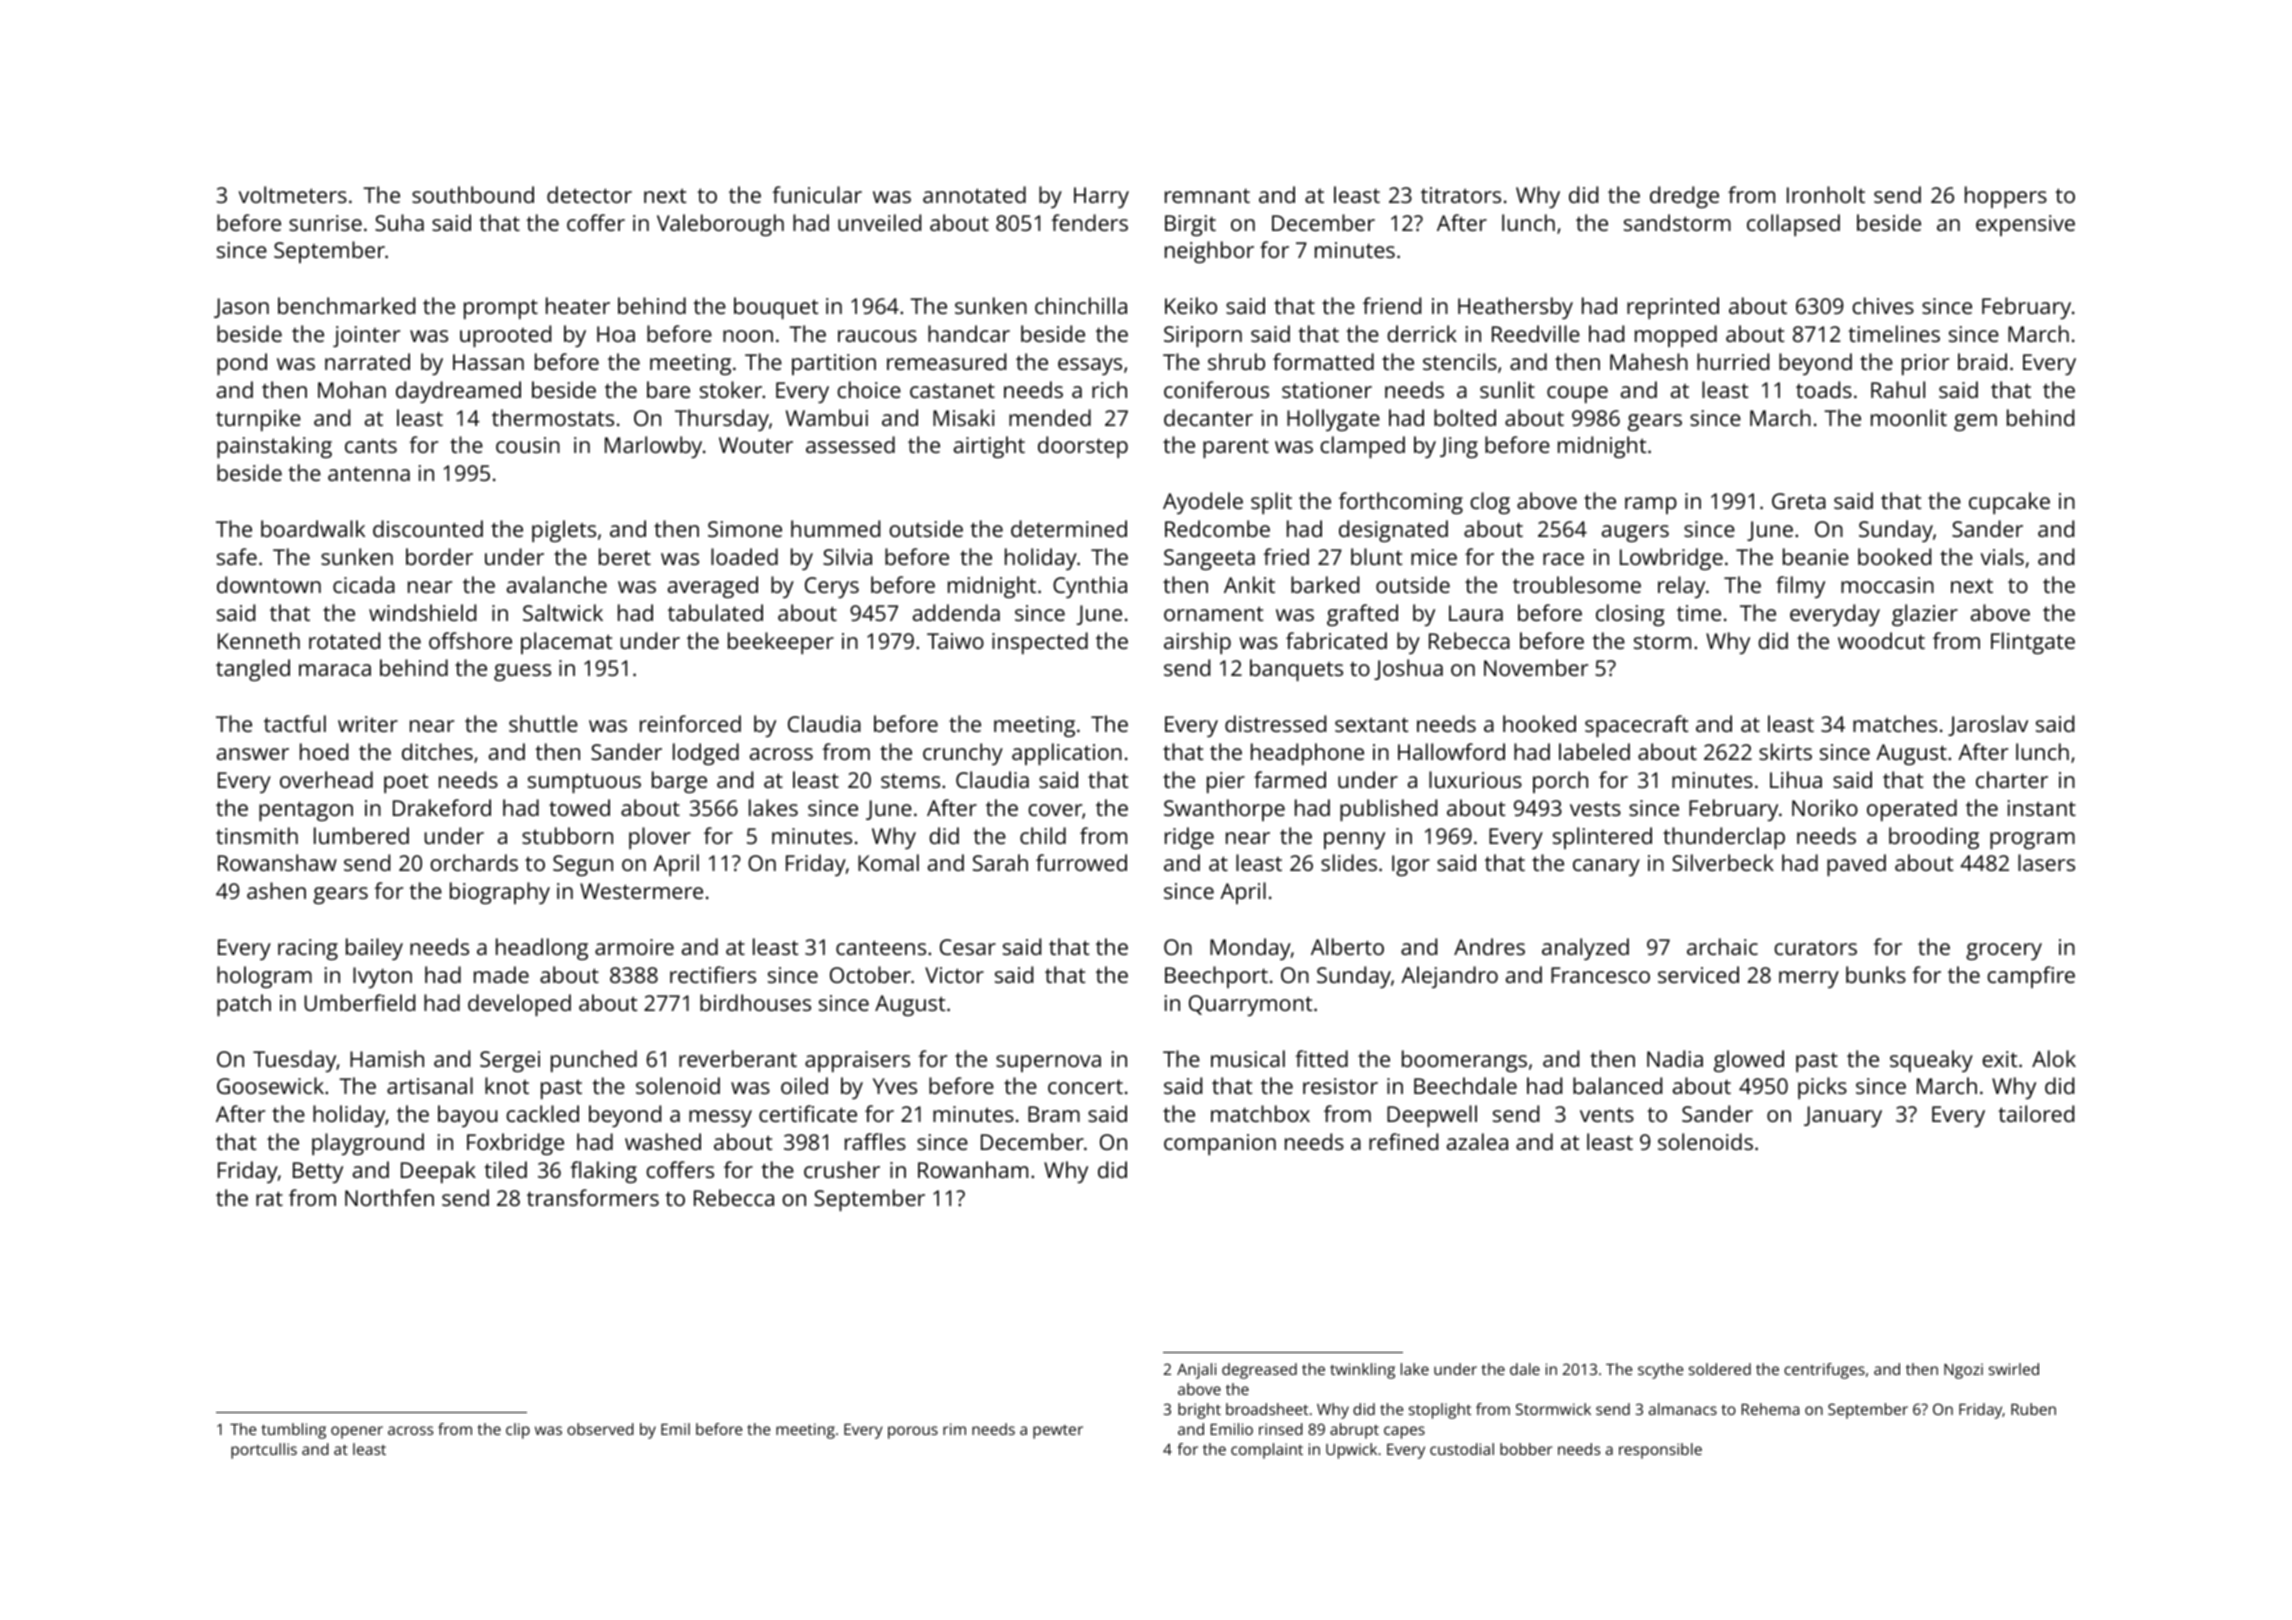  What do you see at coordinates (1220, 1144) in the screenshot?
I see `companion` at bounding box center [1220, 1144].
